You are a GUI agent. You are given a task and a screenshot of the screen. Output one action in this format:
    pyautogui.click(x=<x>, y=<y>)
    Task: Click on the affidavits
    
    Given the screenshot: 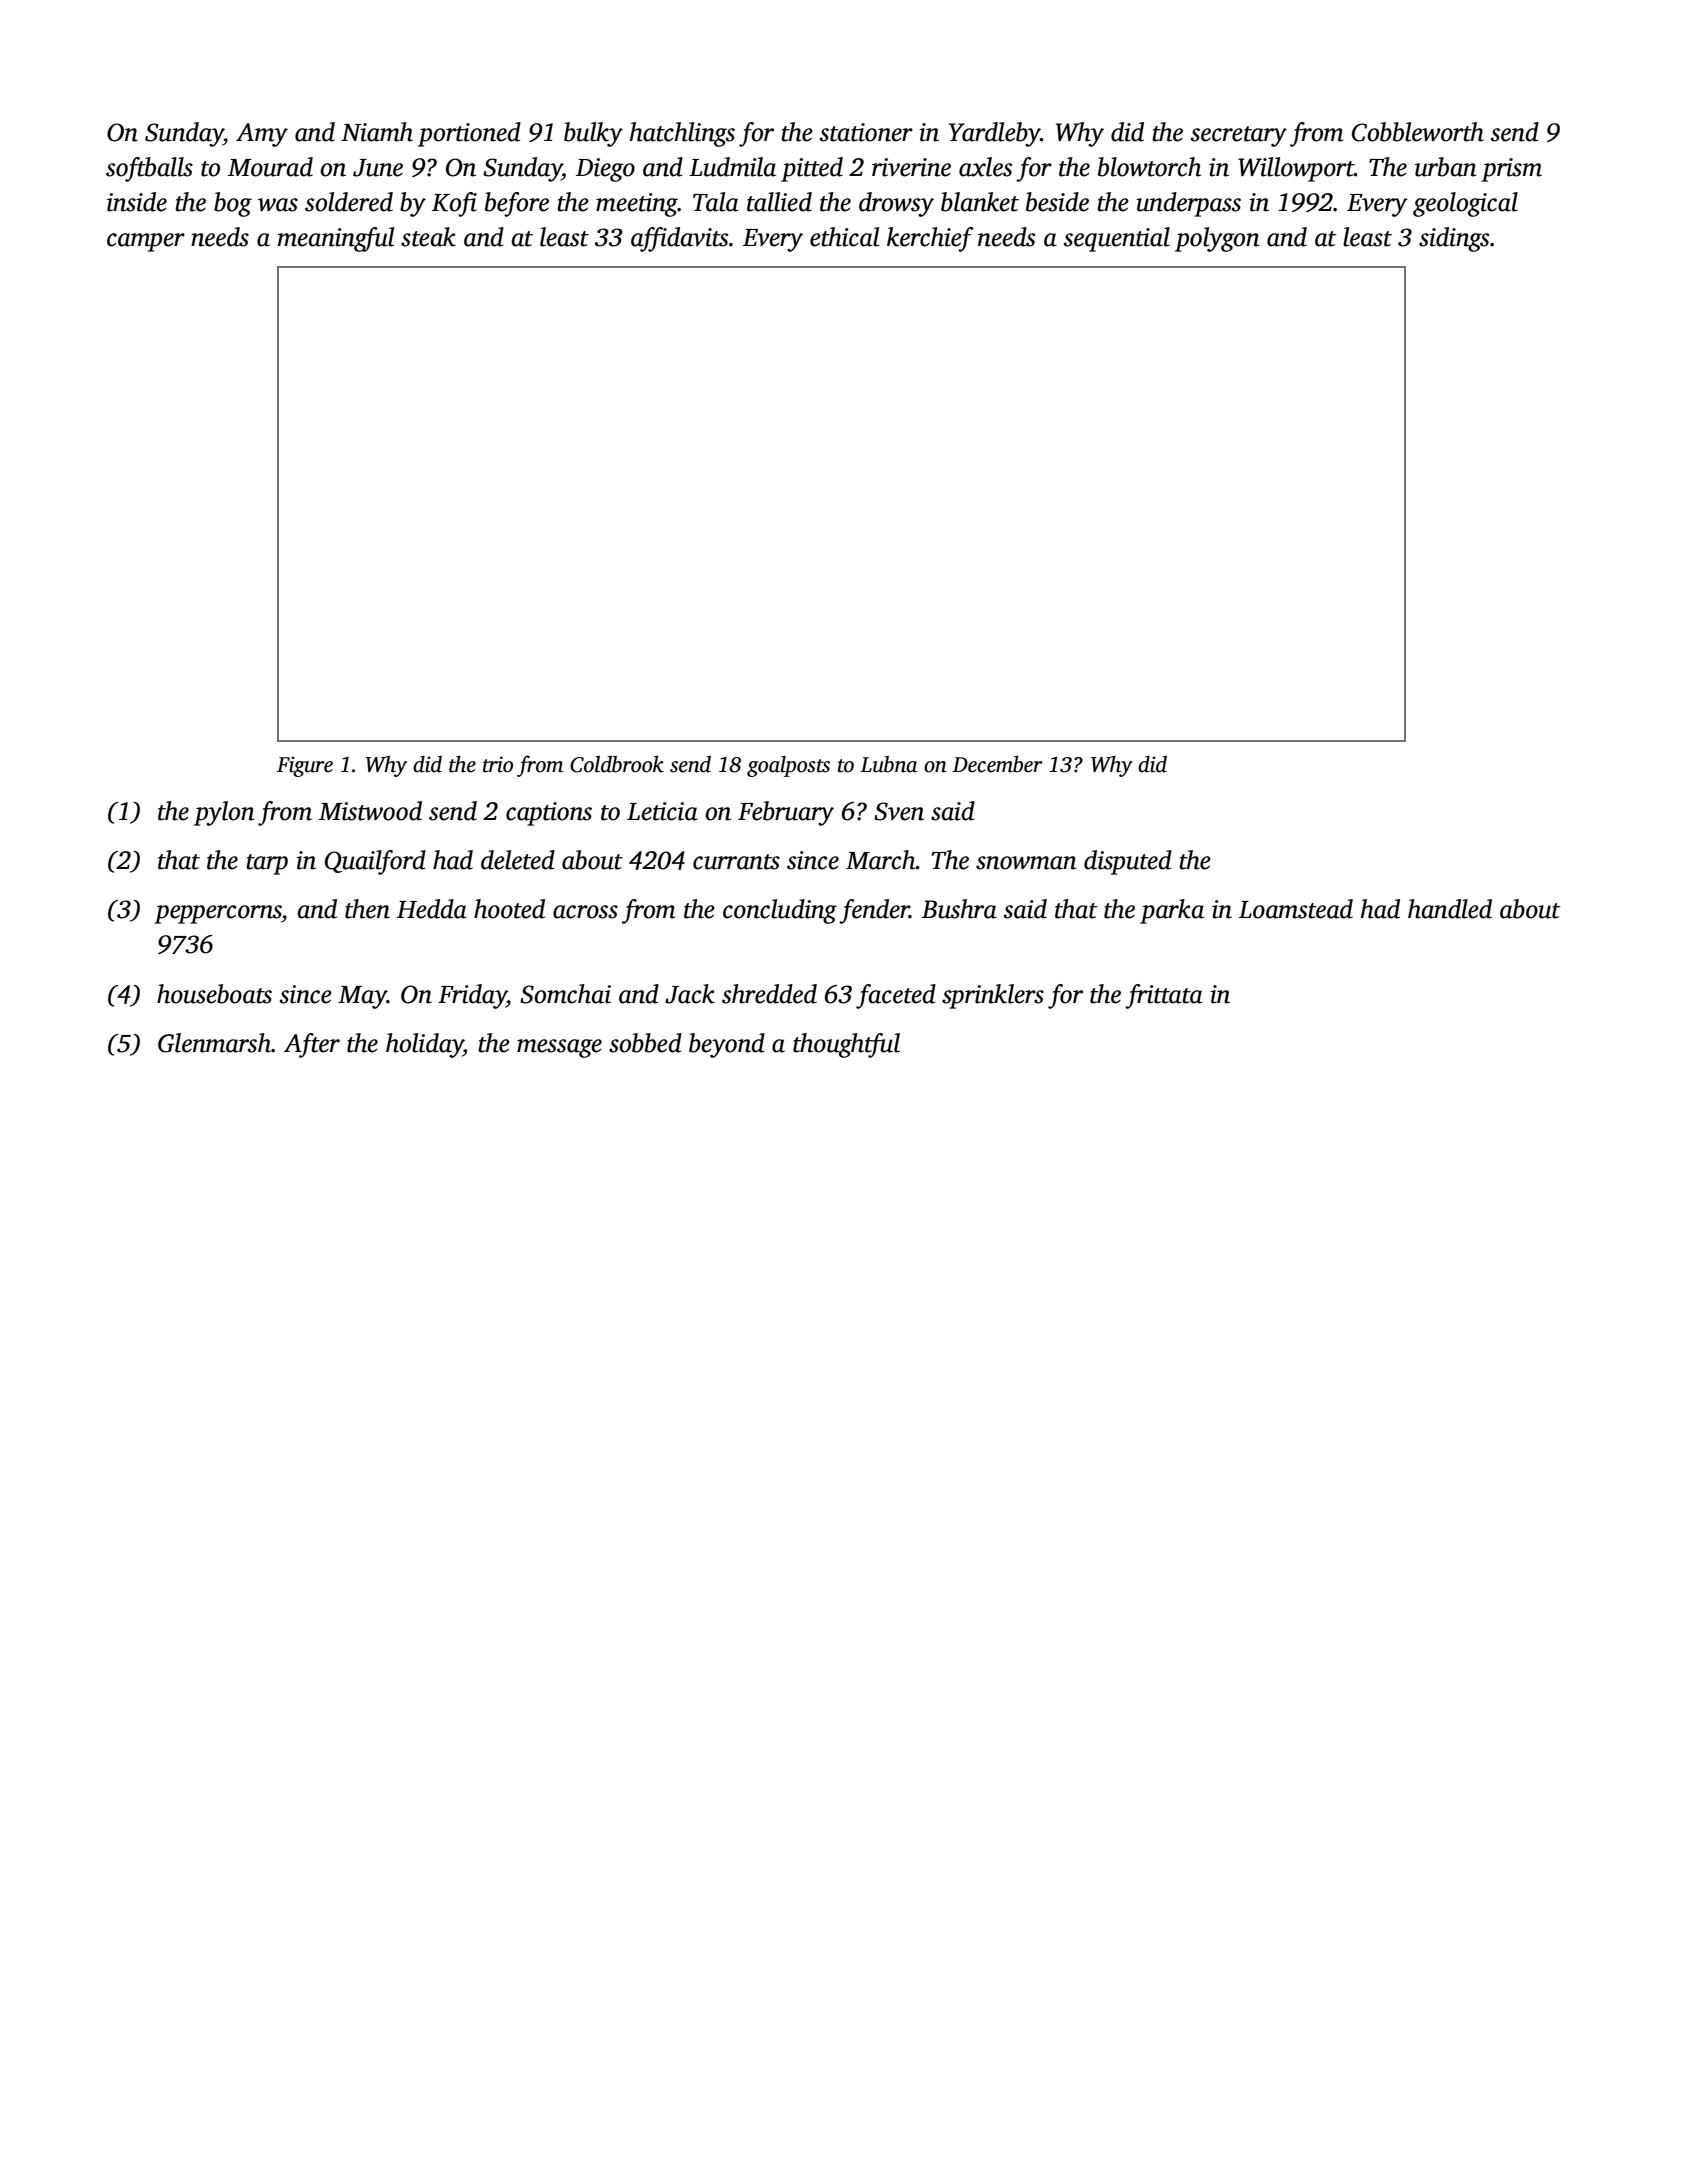 What is the action you would take?
    pyautogui.click(x=679, y=239)
